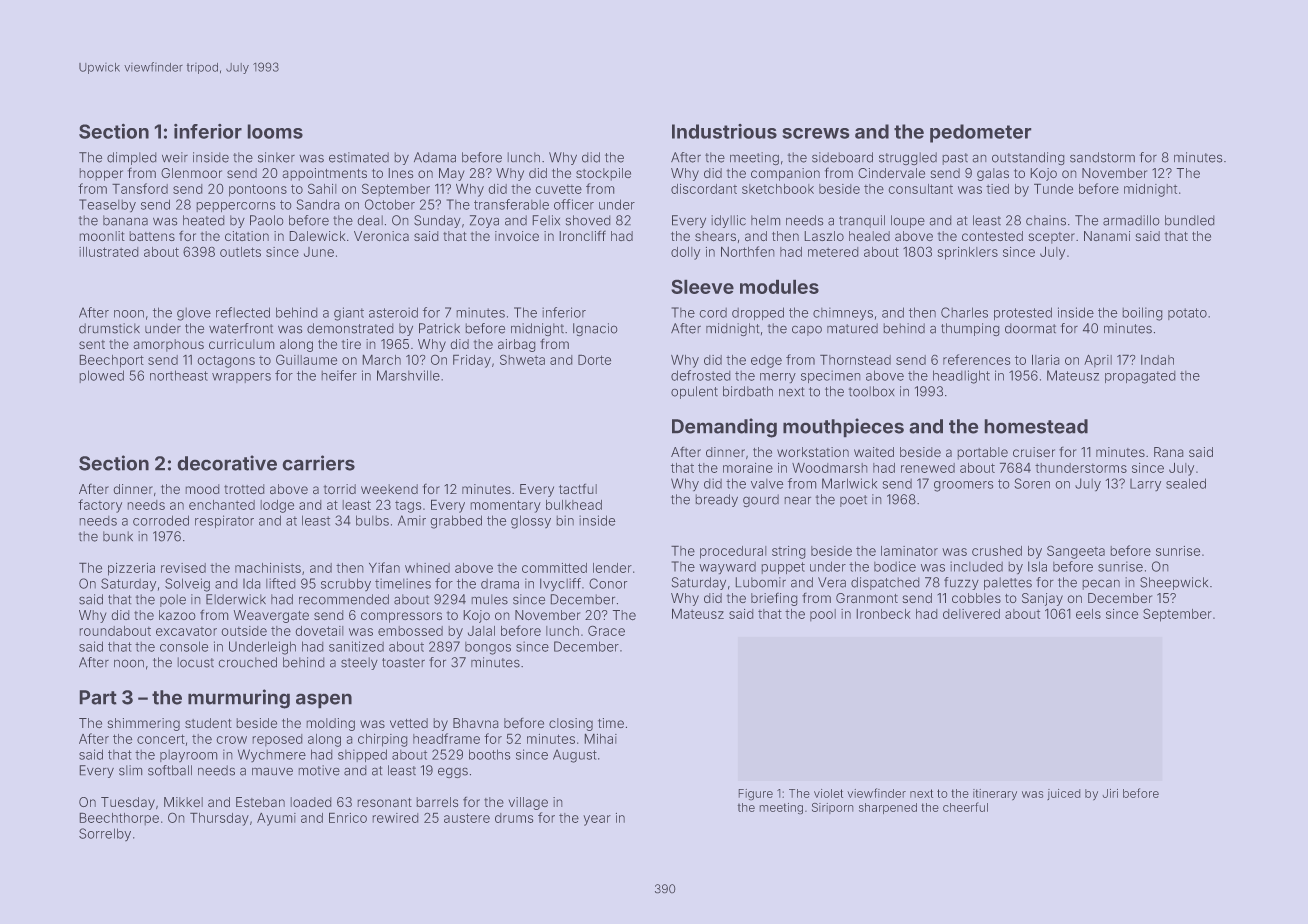  I want to click on year, so click(597, 820).
